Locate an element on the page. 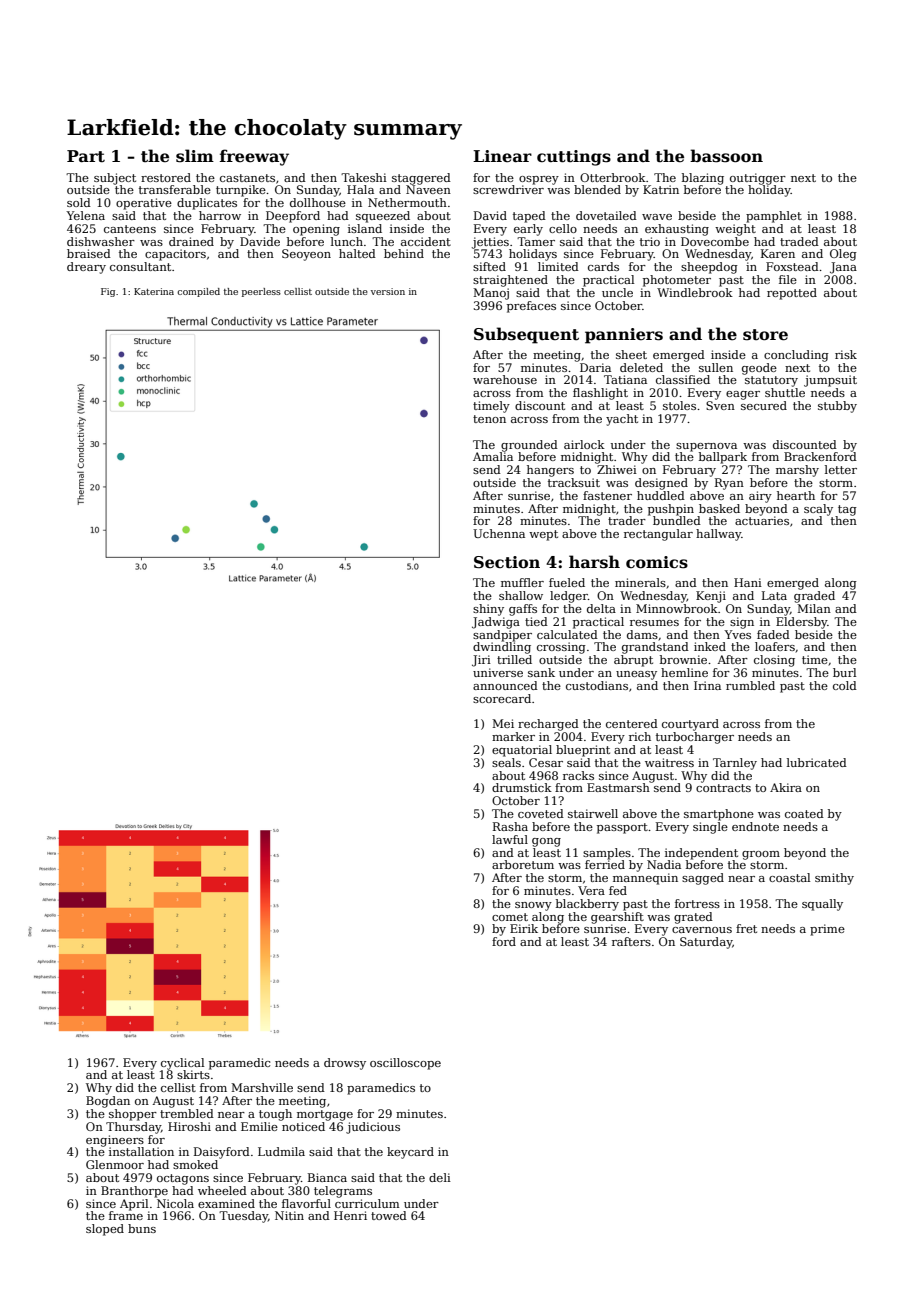 The image size is (924, 1308). buns is located at coordinates (142, 1228).
